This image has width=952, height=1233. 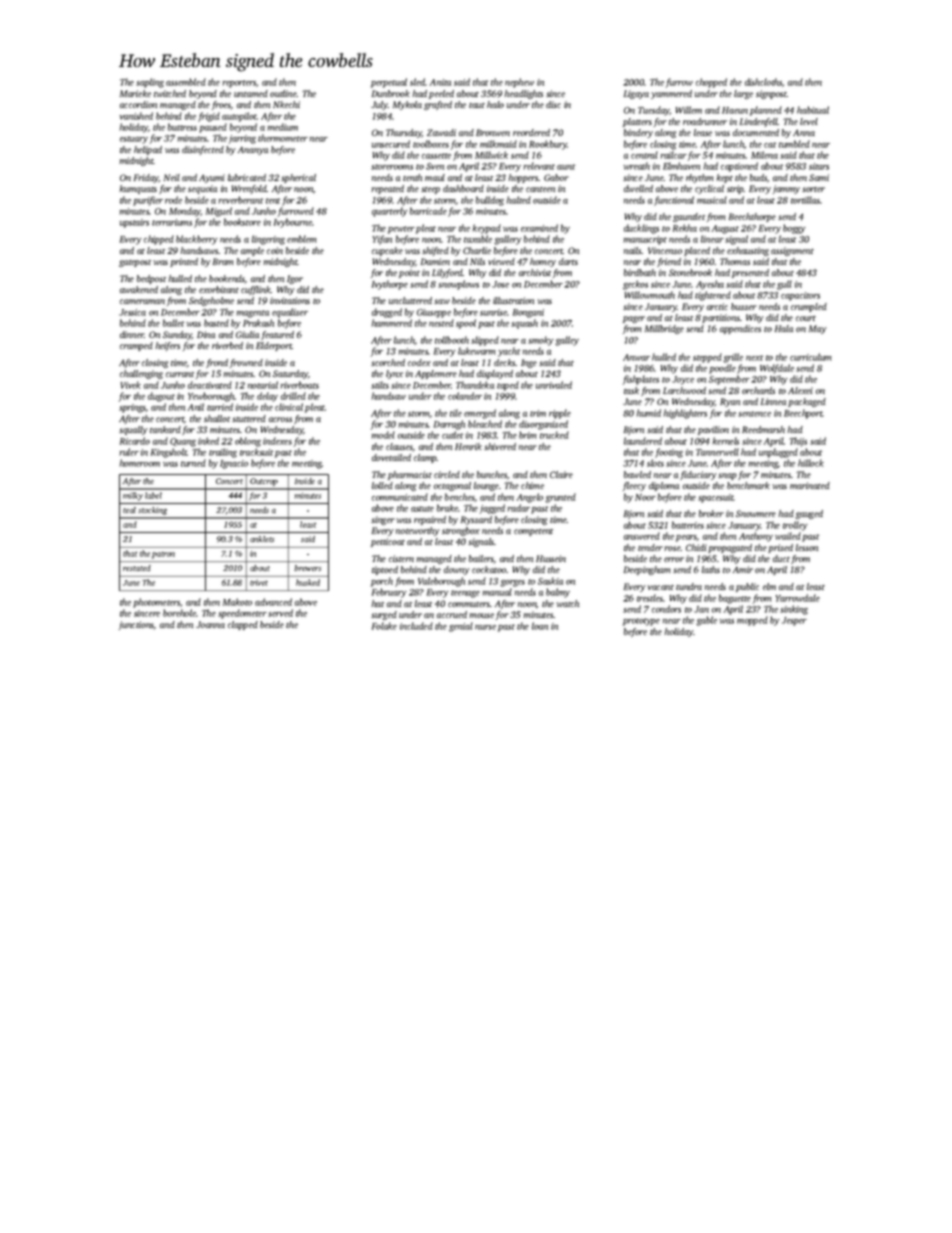 I want to click on canteen, so click(x=540, y=189).
